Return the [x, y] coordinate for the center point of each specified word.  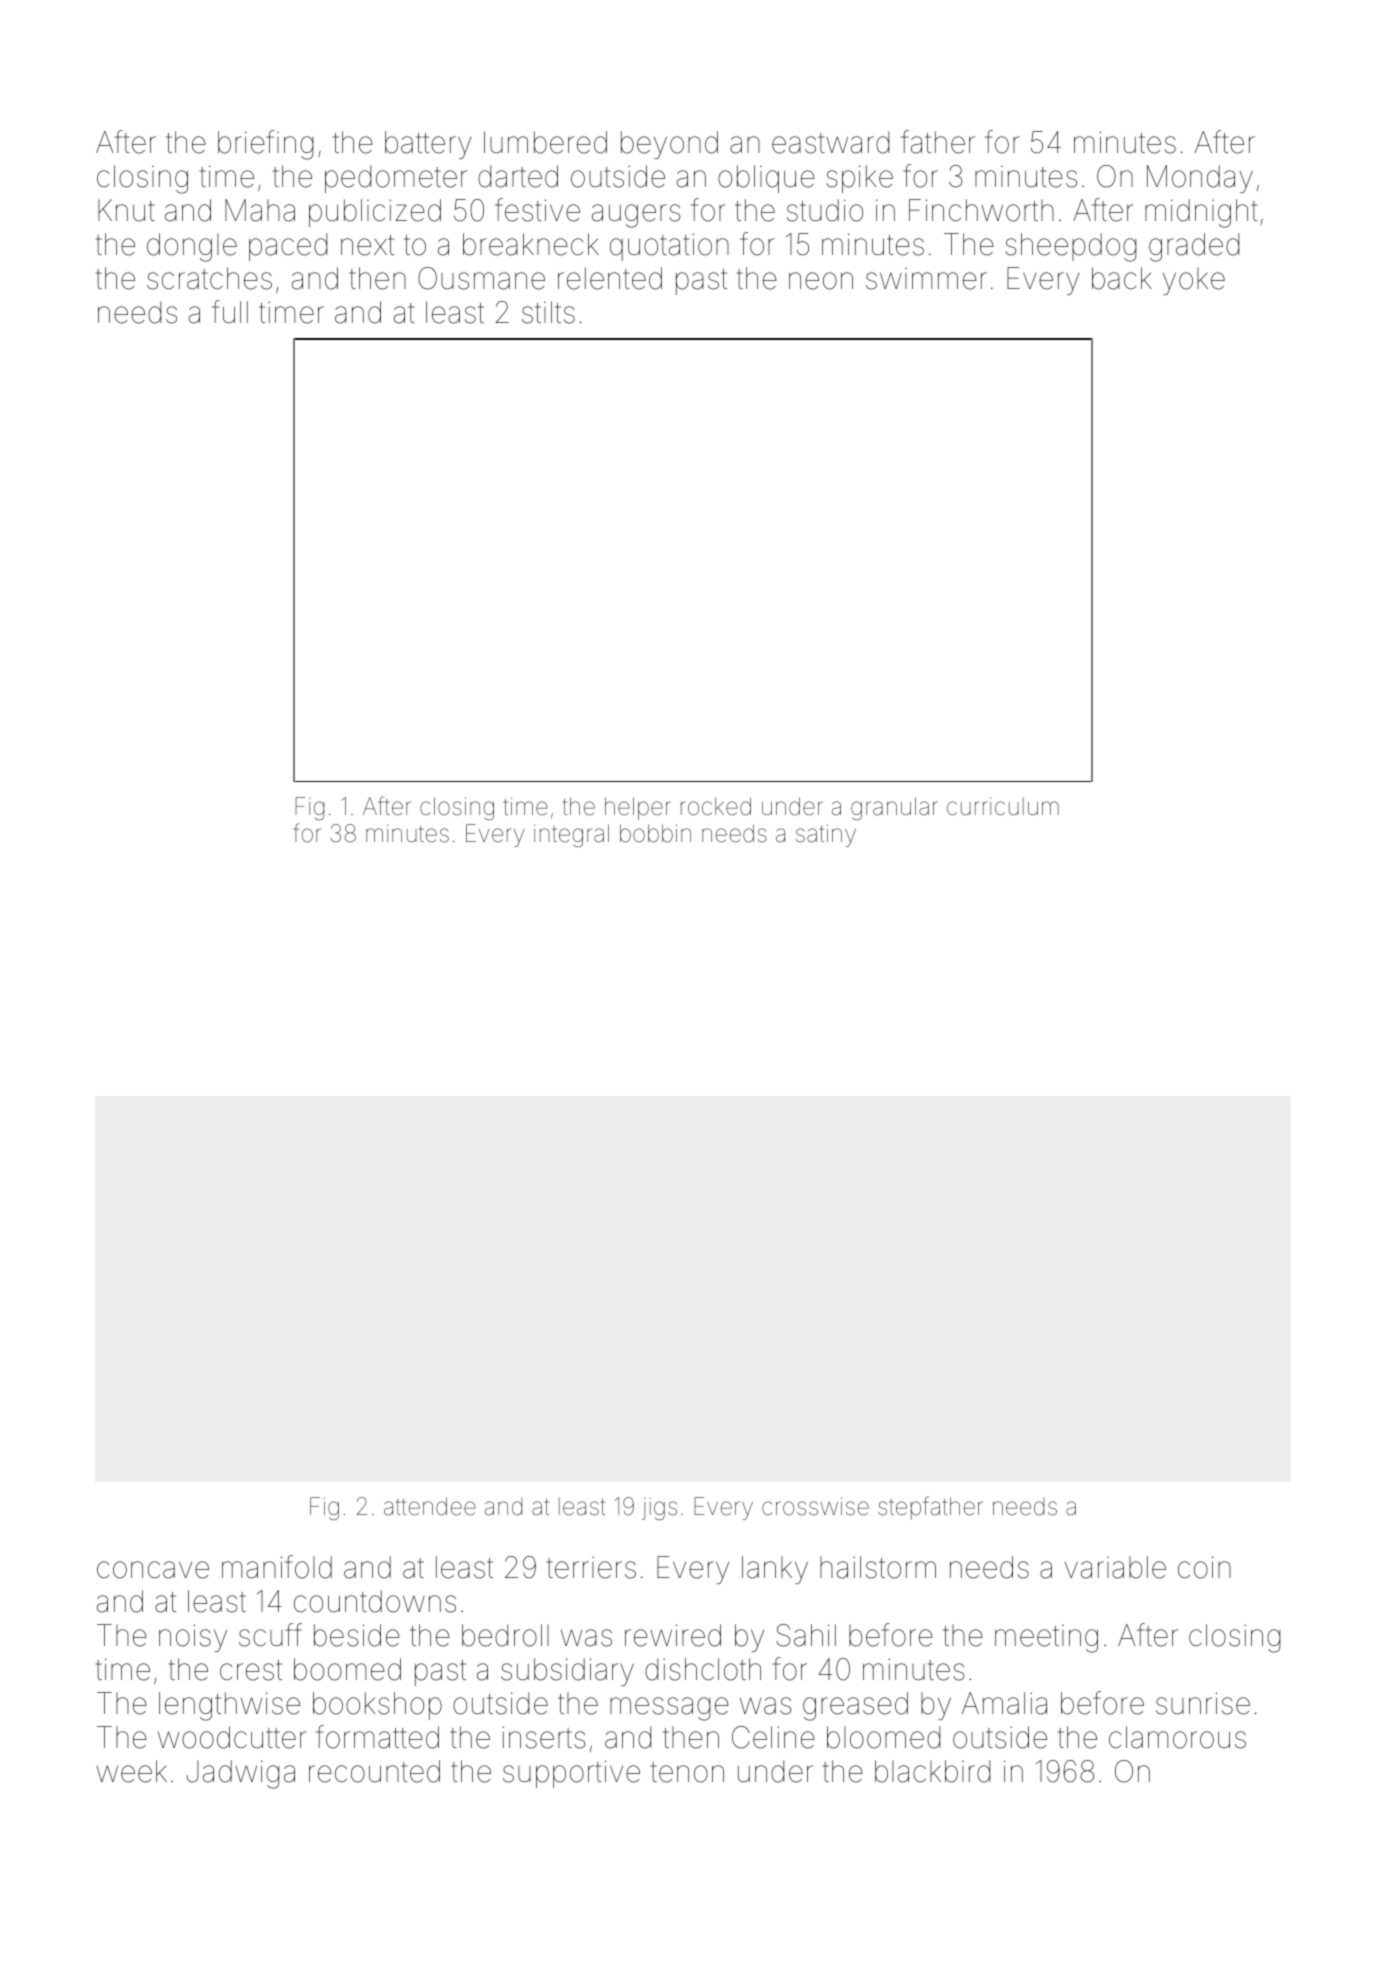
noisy [193, 1638]
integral [571, 835]
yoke [1194, 281]
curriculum [1003, 806]
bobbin [655, 833]
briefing [265, 145]
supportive [571, 1774]
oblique [766, 179]
